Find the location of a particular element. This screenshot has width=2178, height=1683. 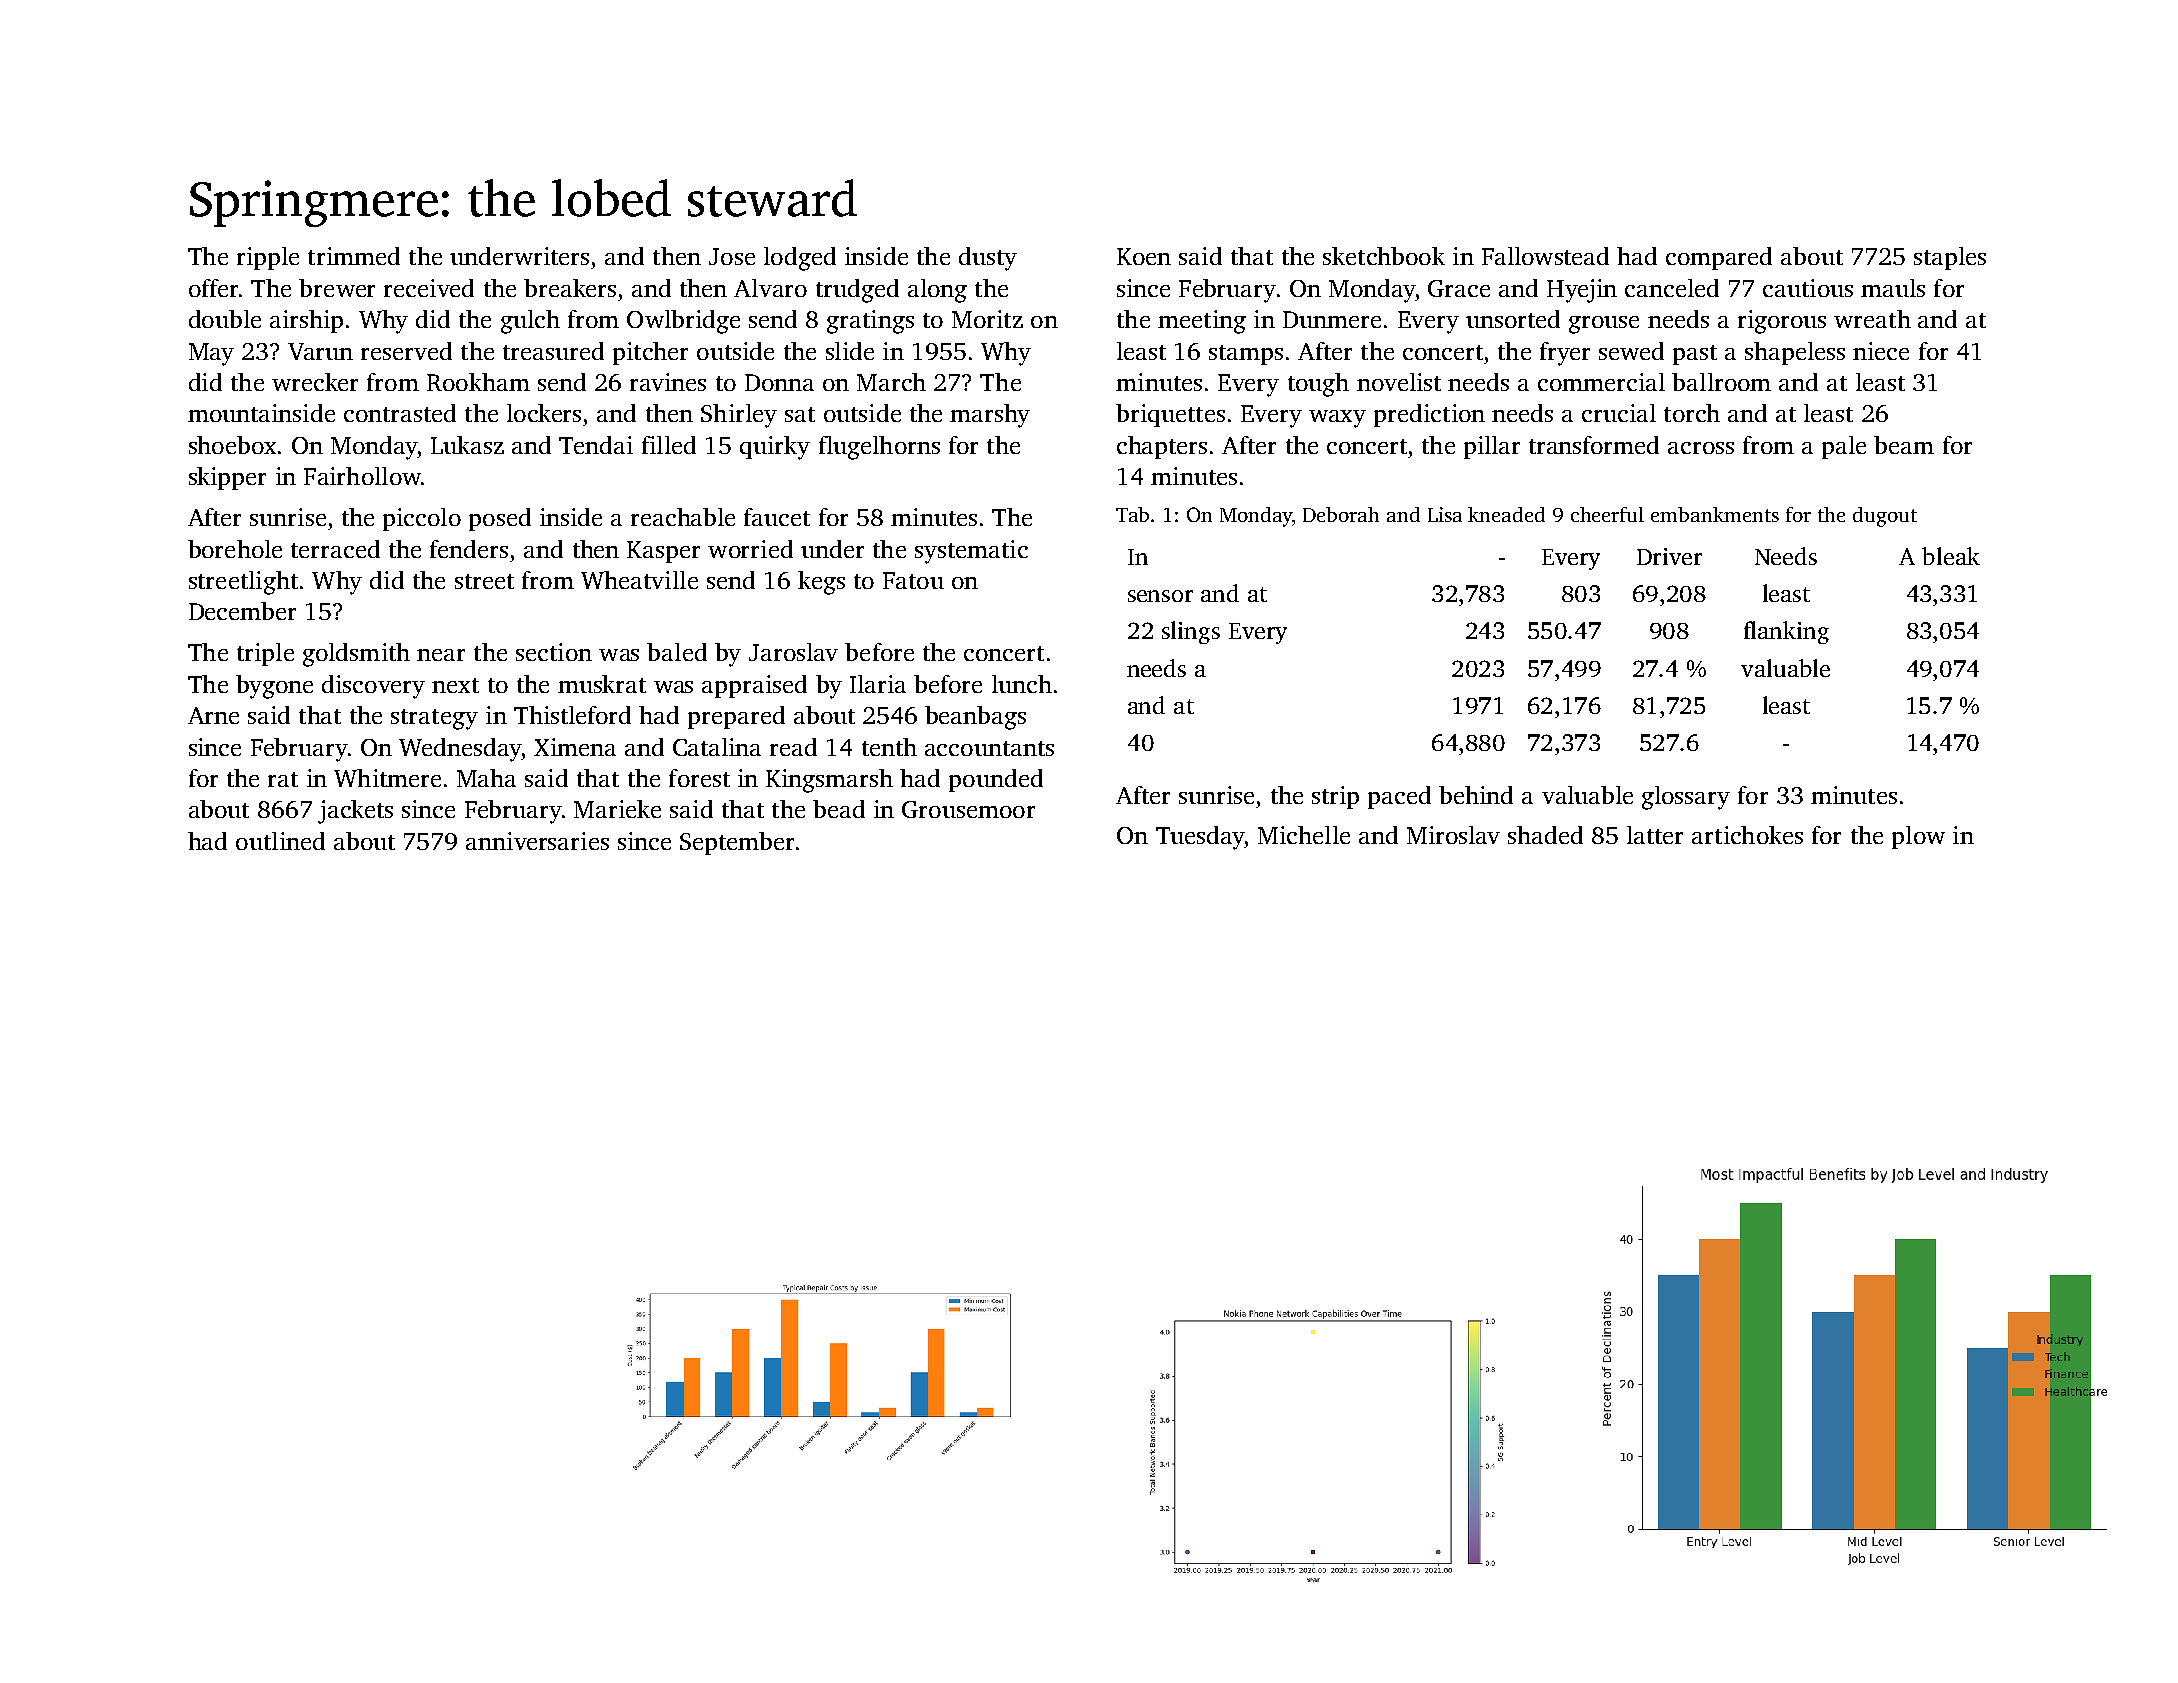

Varun is located at coordinates (320, 351).
